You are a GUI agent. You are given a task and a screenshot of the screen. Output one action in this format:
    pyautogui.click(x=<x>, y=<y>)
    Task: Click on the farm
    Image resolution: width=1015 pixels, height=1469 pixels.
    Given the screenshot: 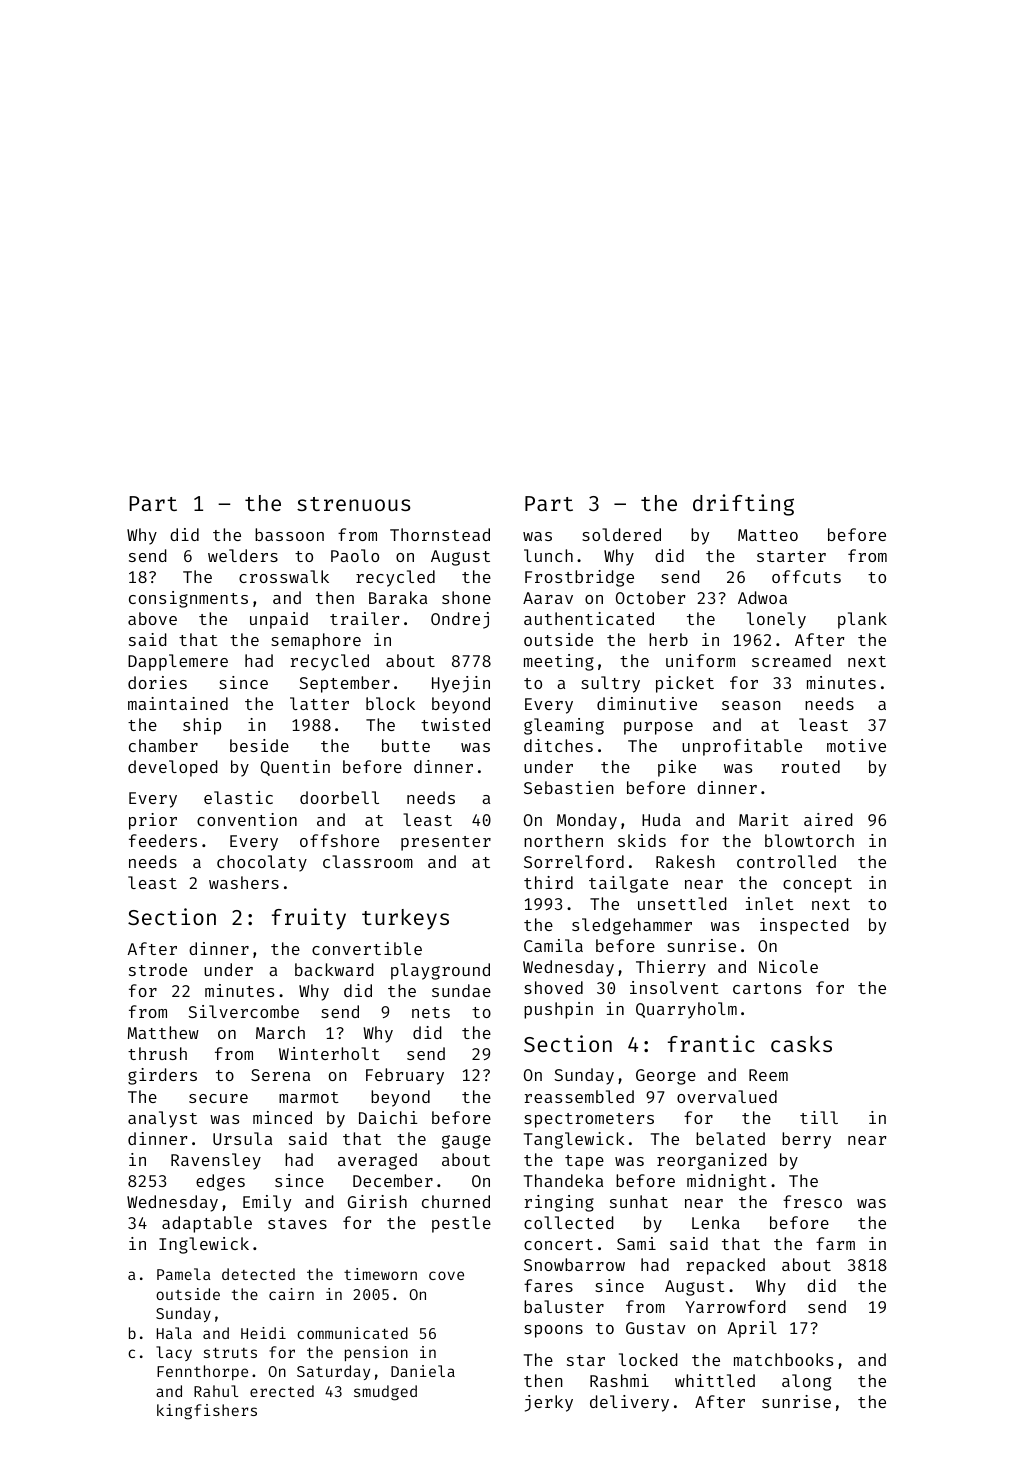 What is the action you would take?
    pyautogui.click(x=835, y=1243)
